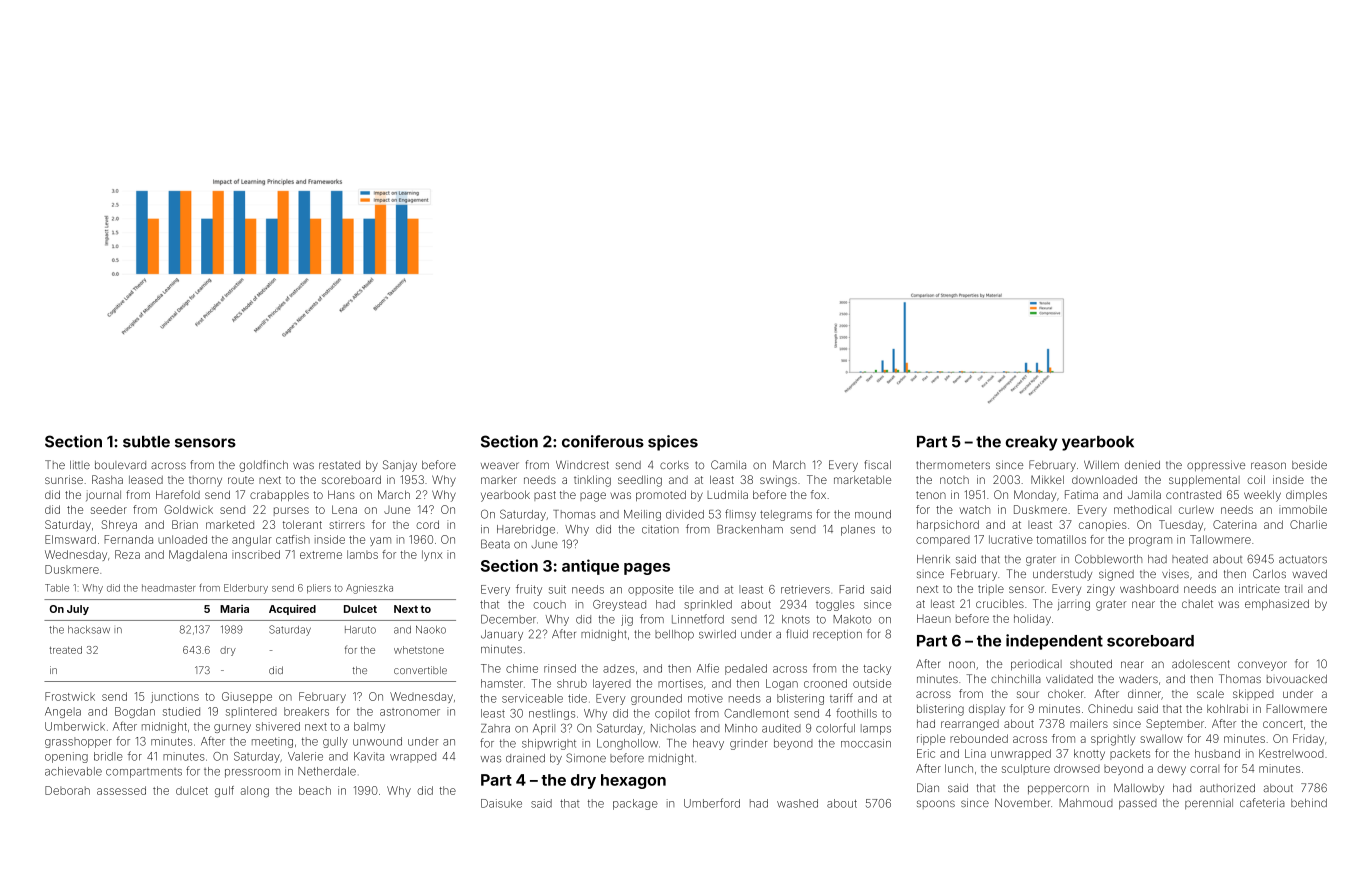  I want to click on lunch, so click(959, 768).
